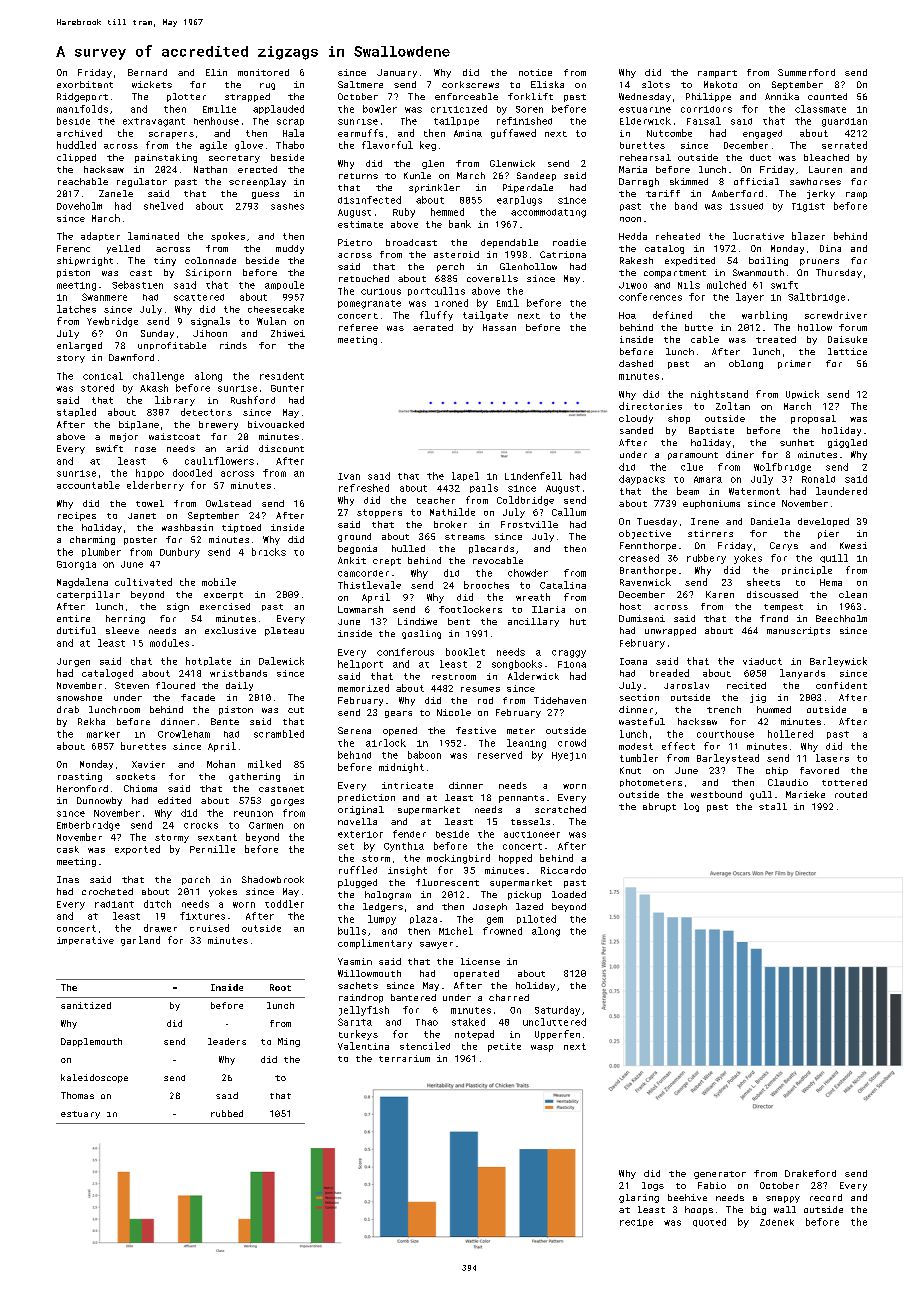 The width and height of the screenshot is (924, 1308). I want to click on notice, so click(535, 72).
